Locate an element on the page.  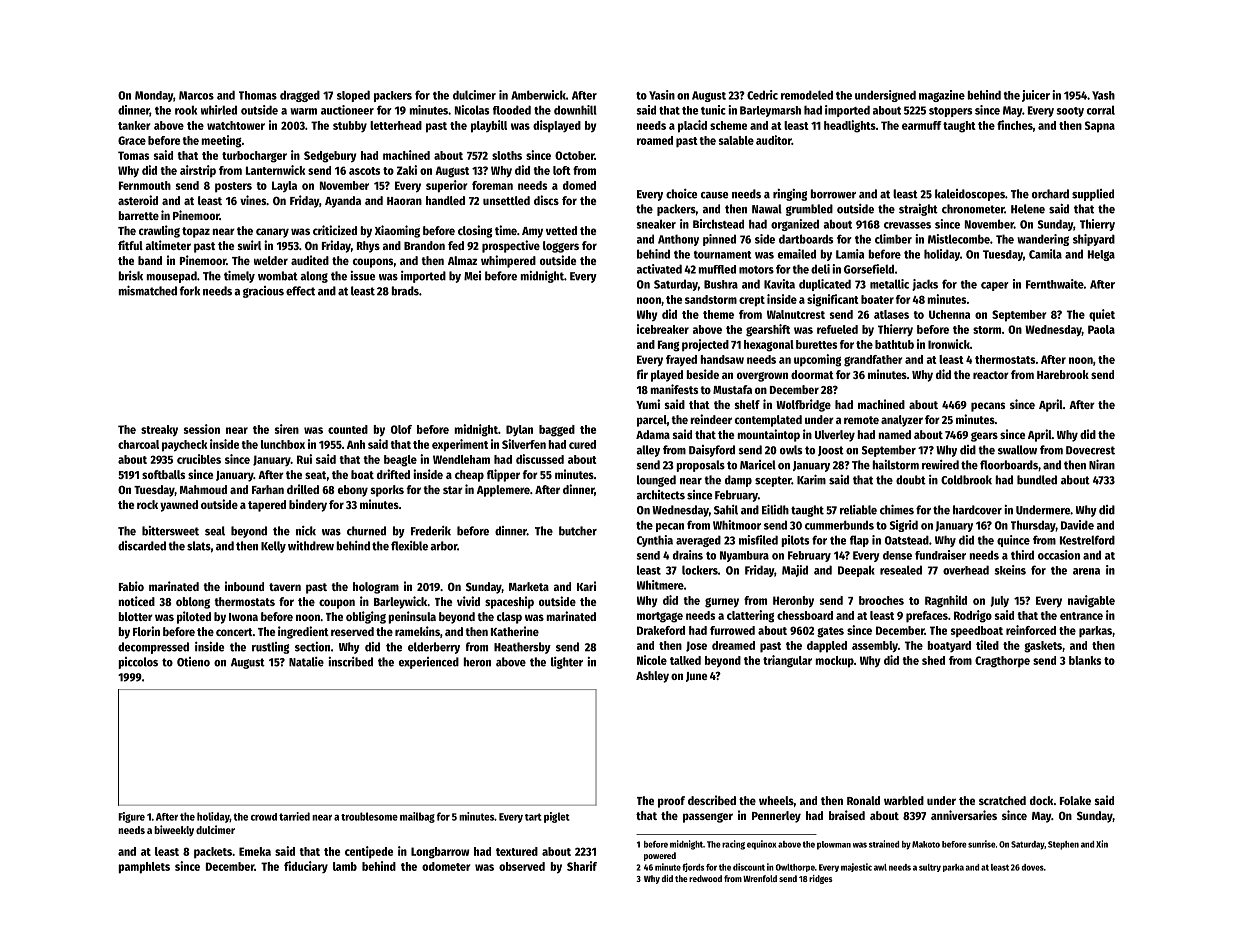
Maricel is located at coordinates (758, 465).
